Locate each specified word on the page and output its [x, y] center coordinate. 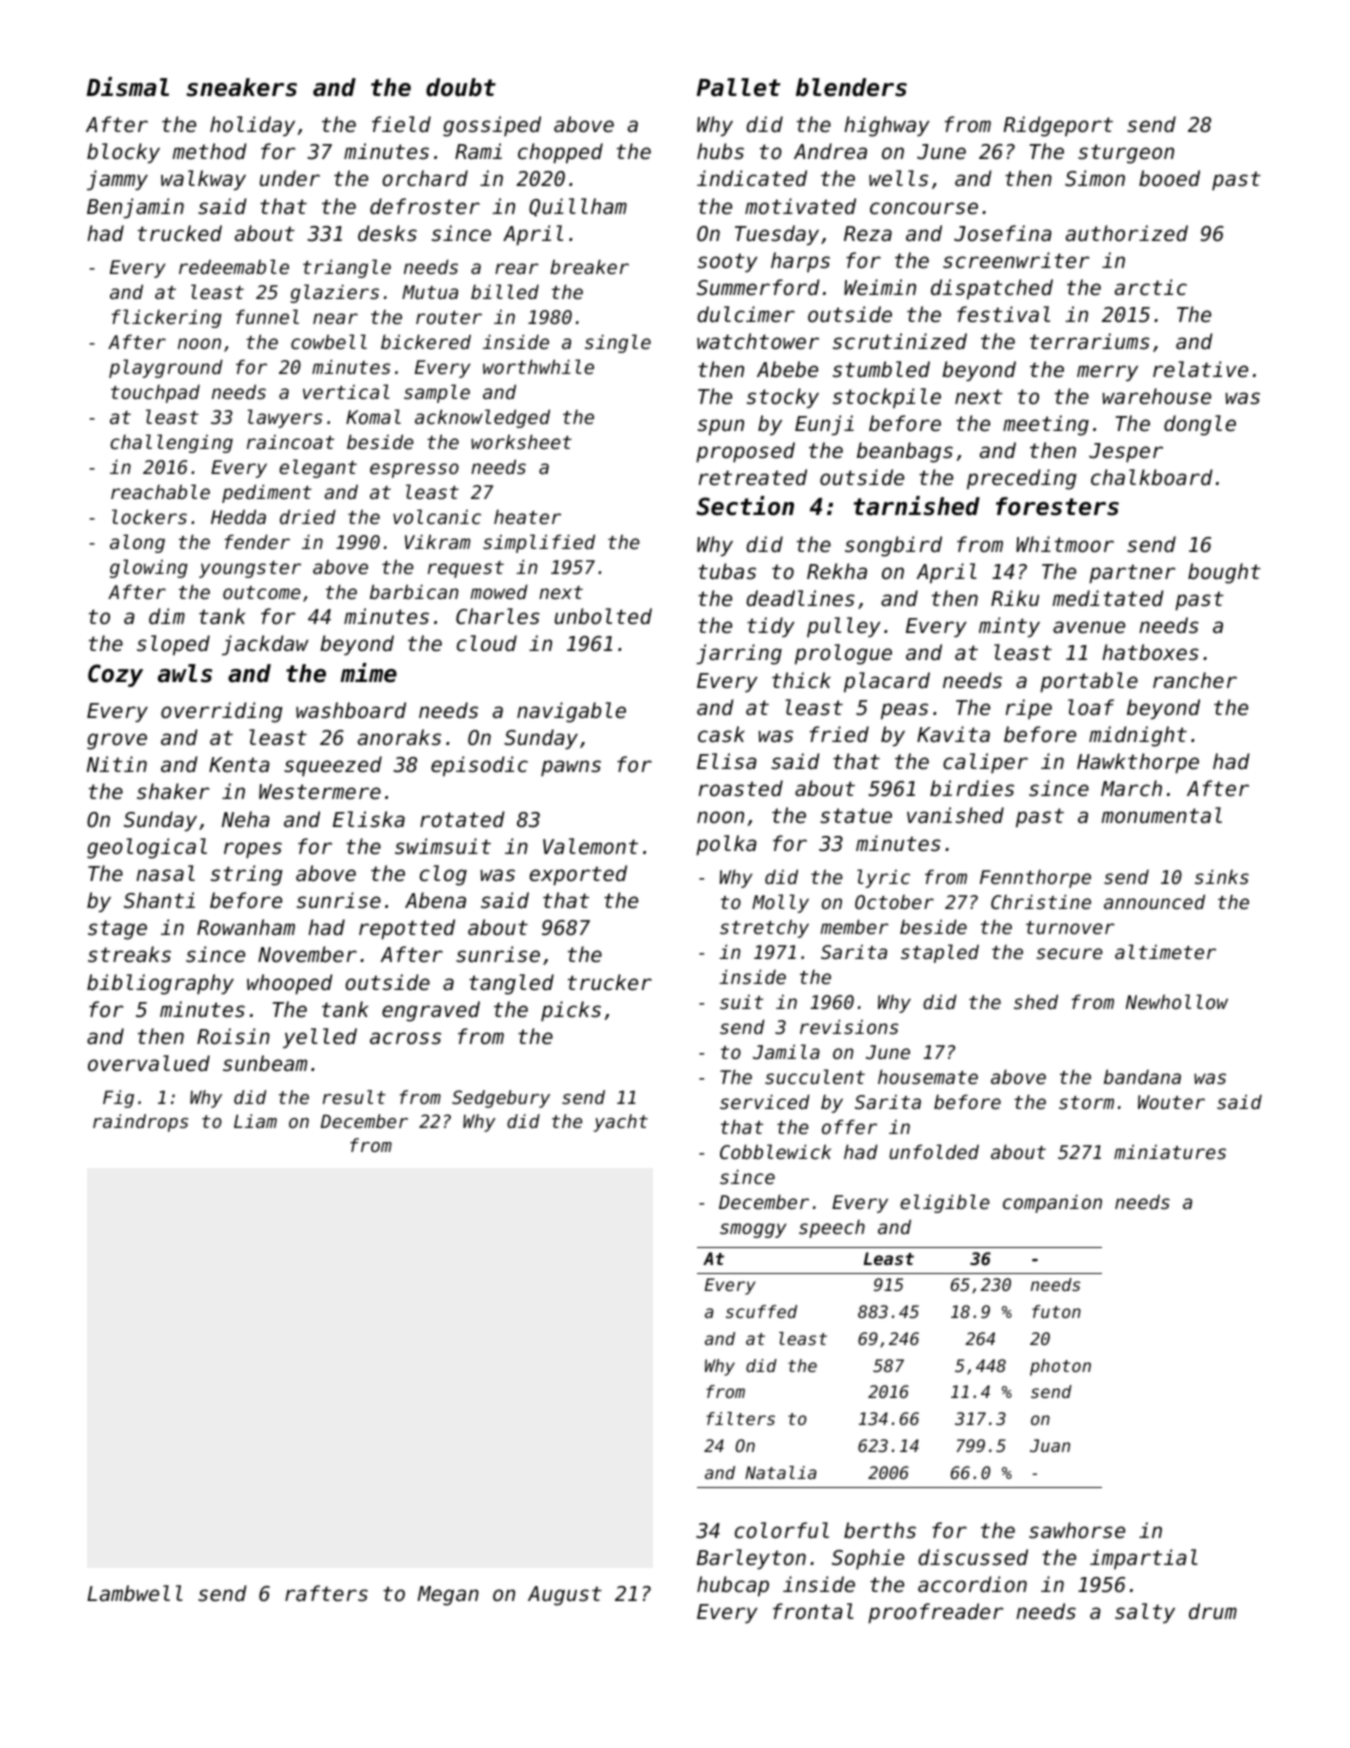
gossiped [492, 126]
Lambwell [135, 1593]
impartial [1144, 1559]
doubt [461, 87]
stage [117, 930]
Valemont [590, 846]
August [565, 1596]
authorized [1127, 233]
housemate [928, 1076]
